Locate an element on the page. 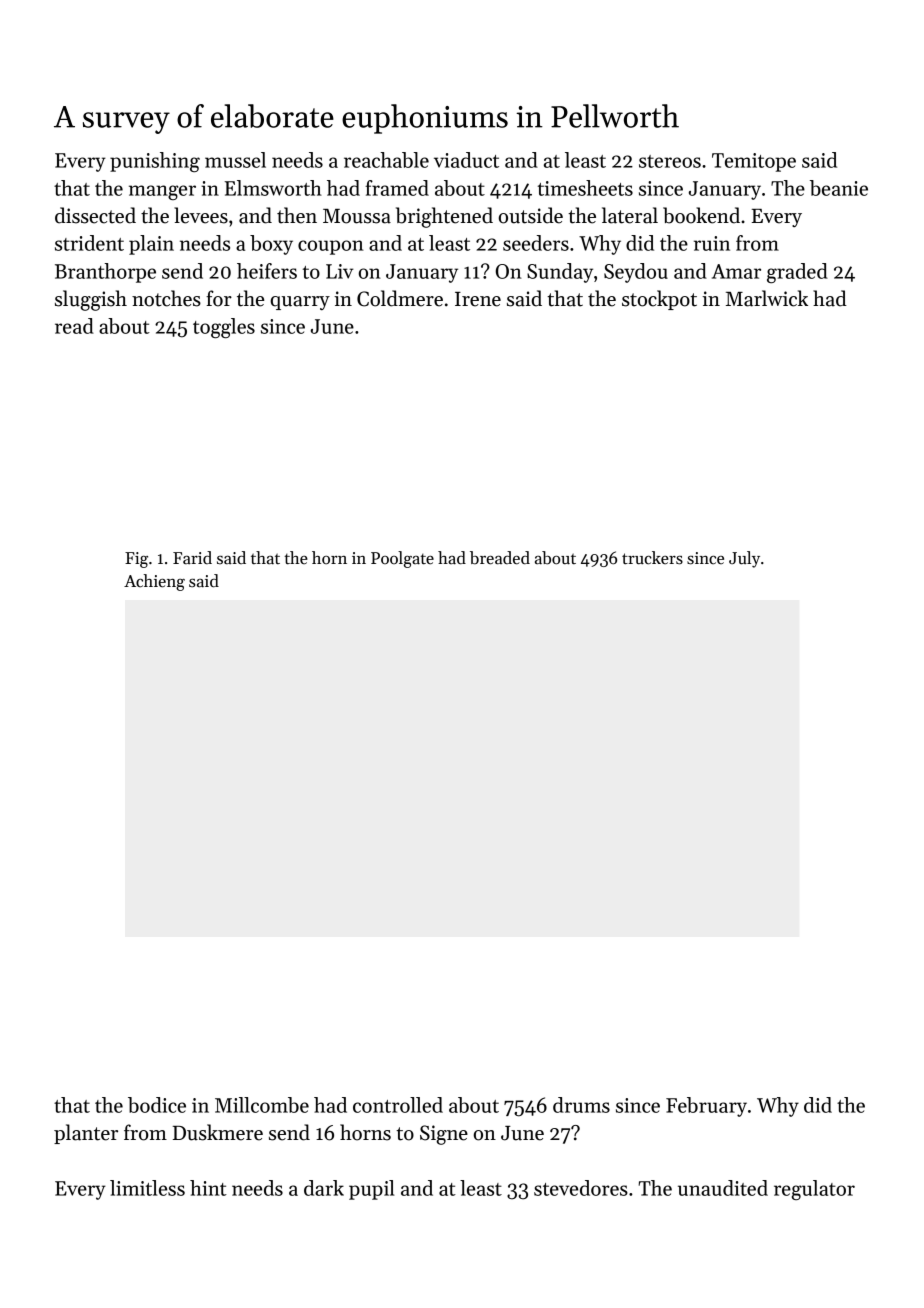 This image has height=1308, width=924. quarry is located at coordinates (300, 303).
